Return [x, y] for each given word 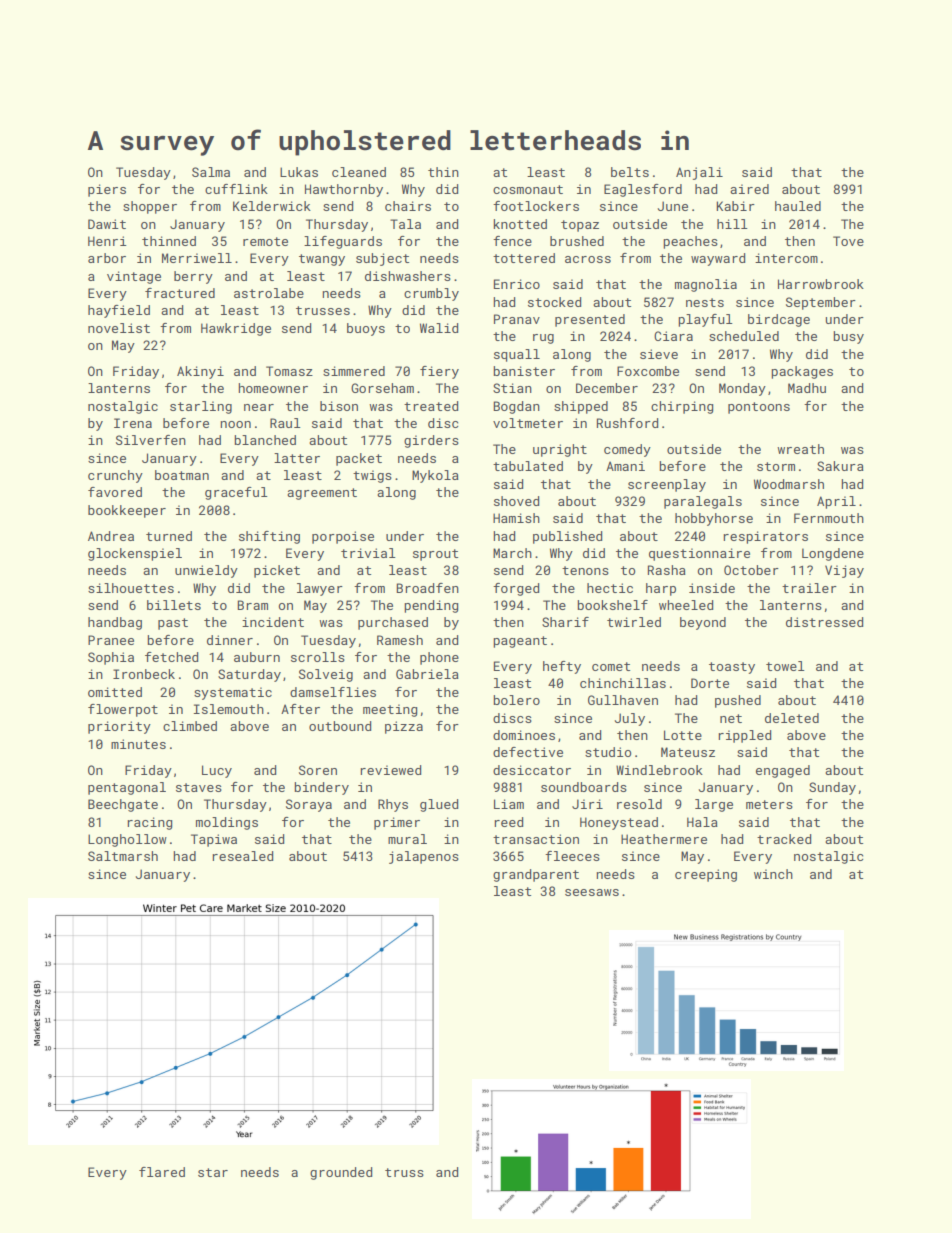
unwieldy [206, 571]
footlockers [536, 206]
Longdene [833, 554]
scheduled [744, 336]
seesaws [592, 892]
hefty [562, 667]
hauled [798, 206]
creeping [706, 875]
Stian [512, 388]
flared [162, 1172]
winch [773, 874]
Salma [211, 172]
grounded [341, 1173]
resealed [243, 856]
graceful [236, 493]
